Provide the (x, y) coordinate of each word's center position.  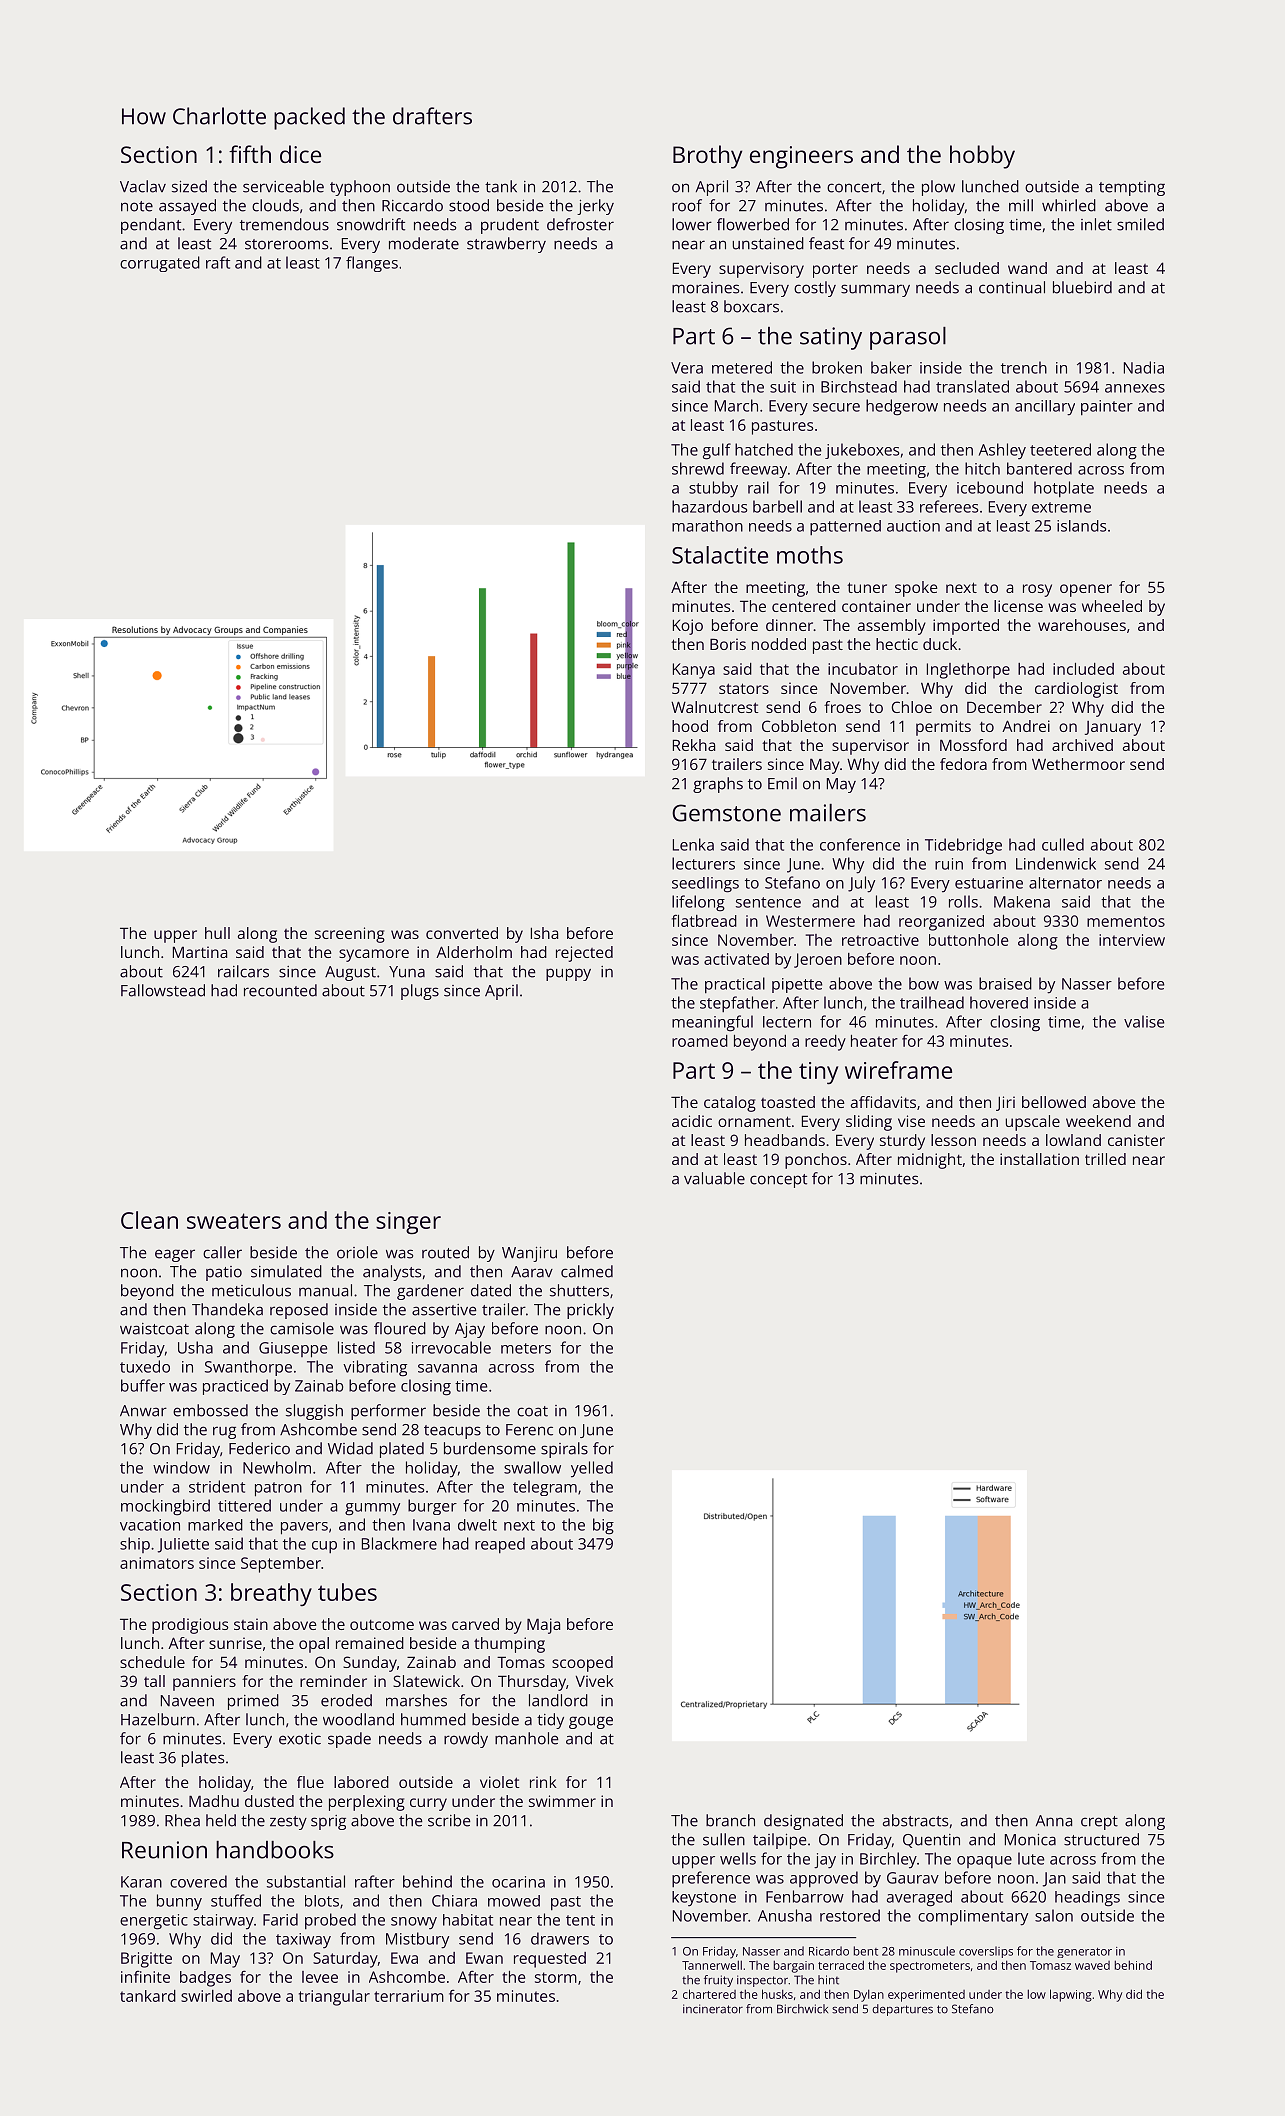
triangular (334, 1998)
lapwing (1071, 1995)
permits (943, 728)
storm (556, 1977)
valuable (714, 1178)
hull (217, 933)
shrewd (698, 468)
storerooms (286, 244)
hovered (999, 1002)
